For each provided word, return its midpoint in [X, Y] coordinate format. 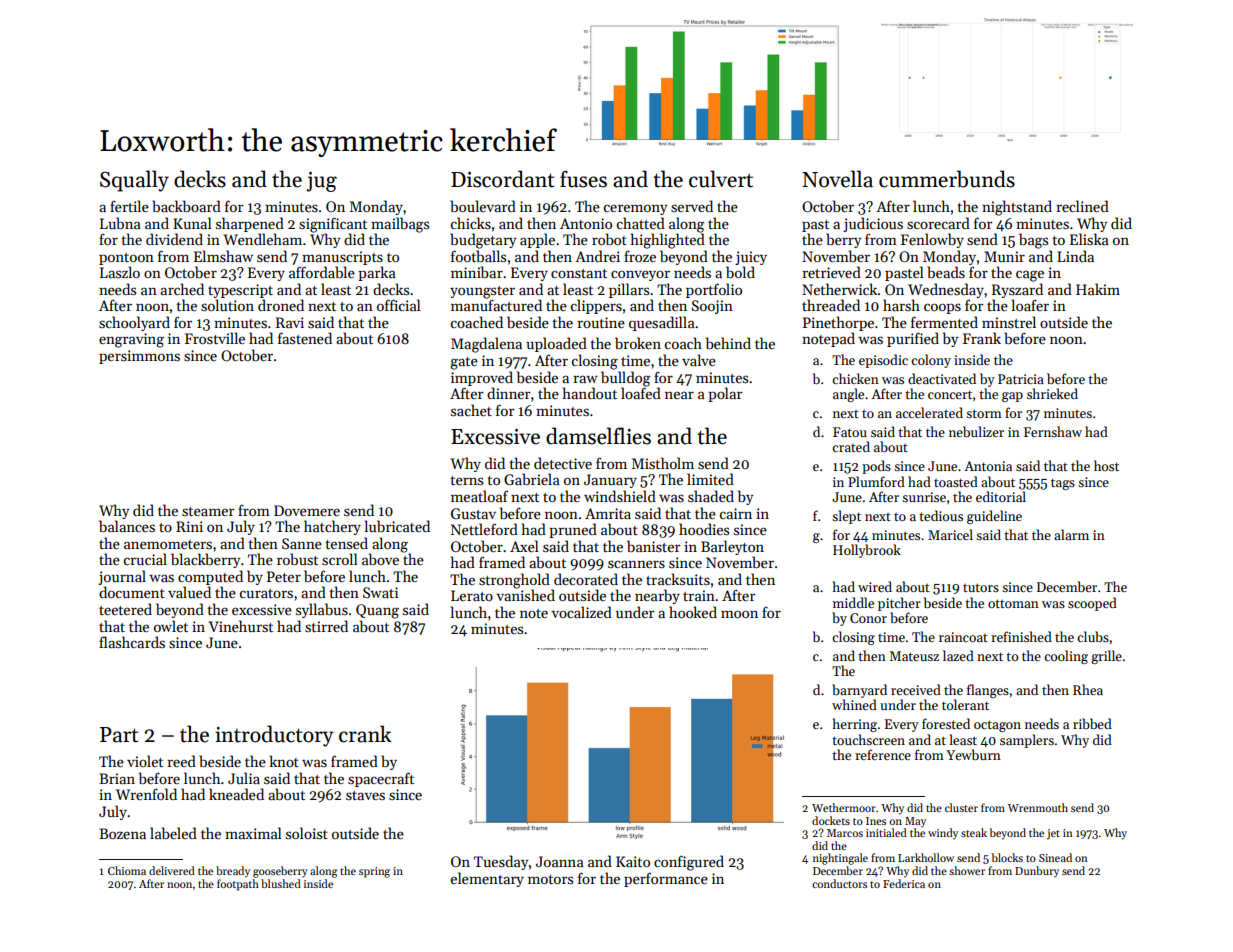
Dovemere [307, 510]
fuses [583, 179]
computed [210, 577]
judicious [873, 224]
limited [710, 479]
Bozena [122, 833]
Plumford [876, 481]
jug [322, 182]
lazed [958, 655]
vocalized [581, 612]
